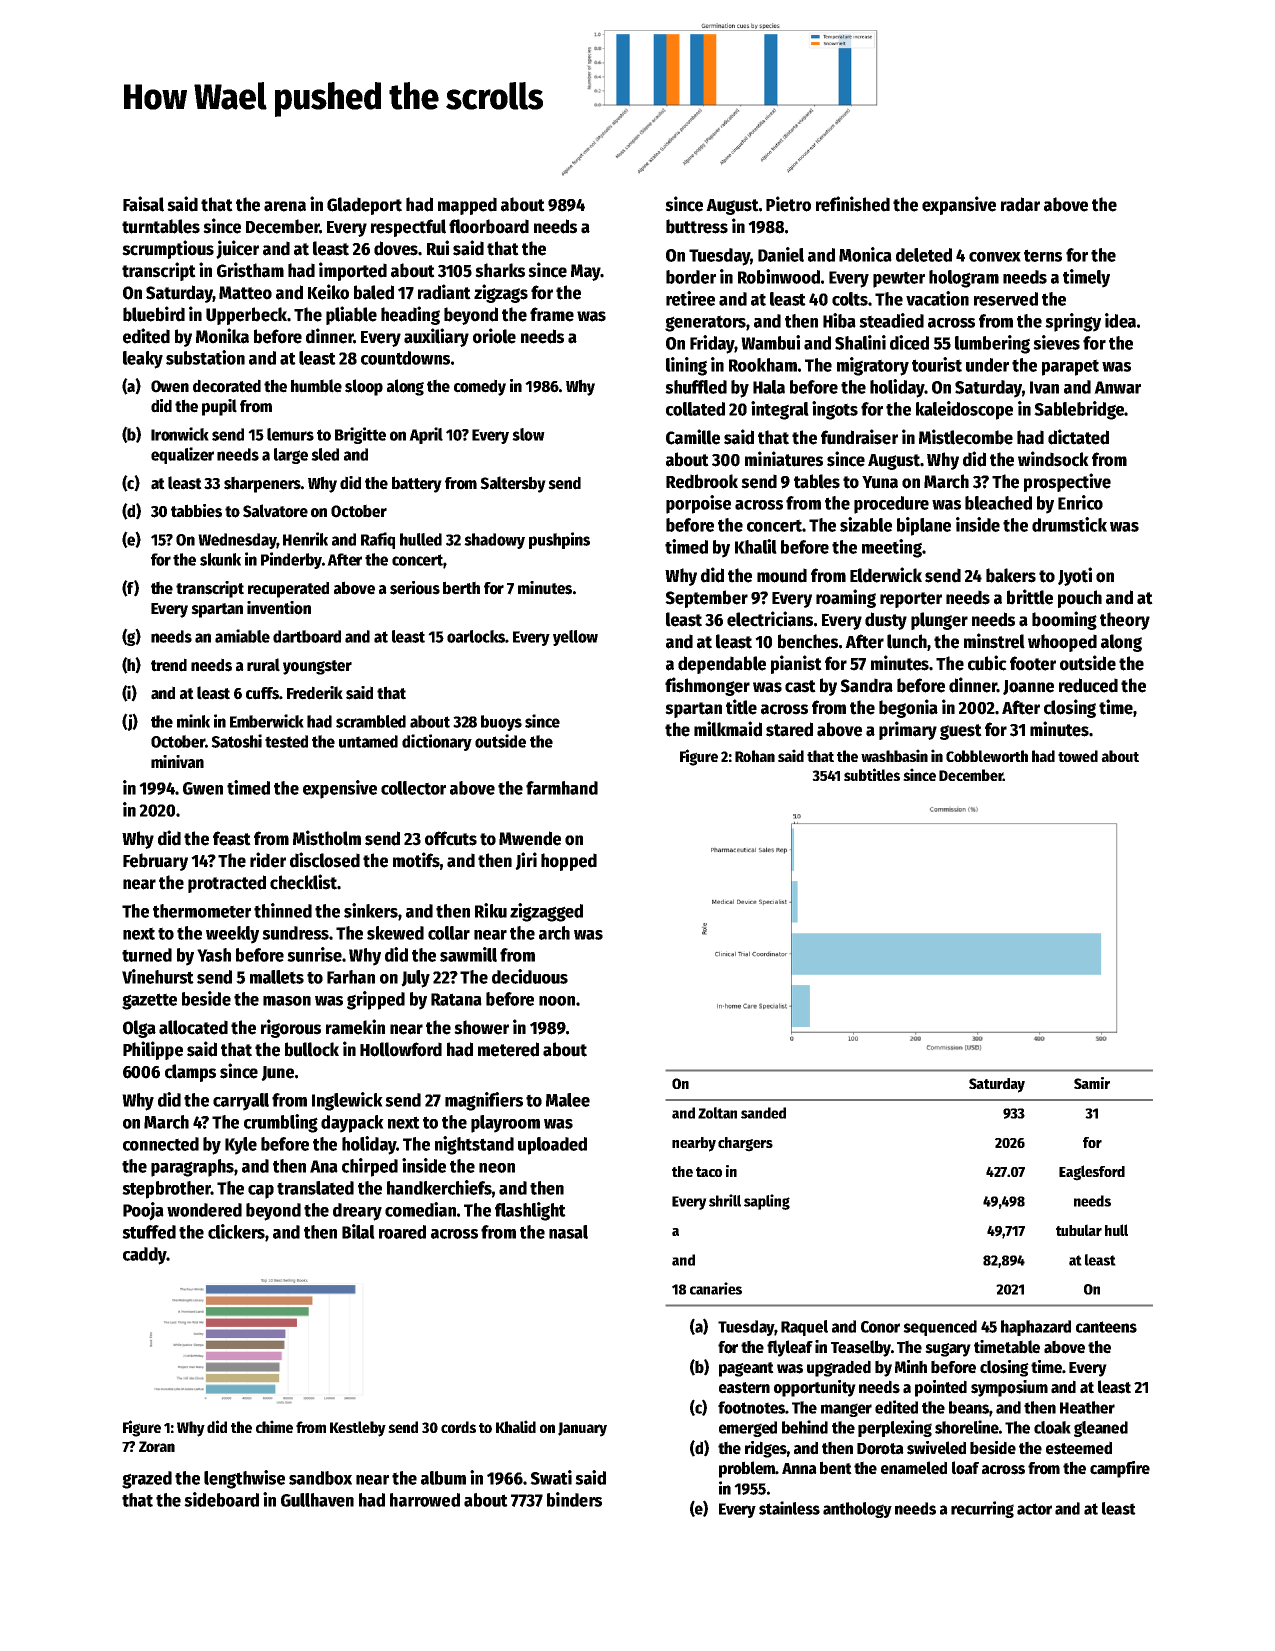 This screenshot has width=1275, height=1651. What do you see at coordinates (1117, 387) in the screenshot?
I see `Anwar` at bounding box center [1117, 387].
